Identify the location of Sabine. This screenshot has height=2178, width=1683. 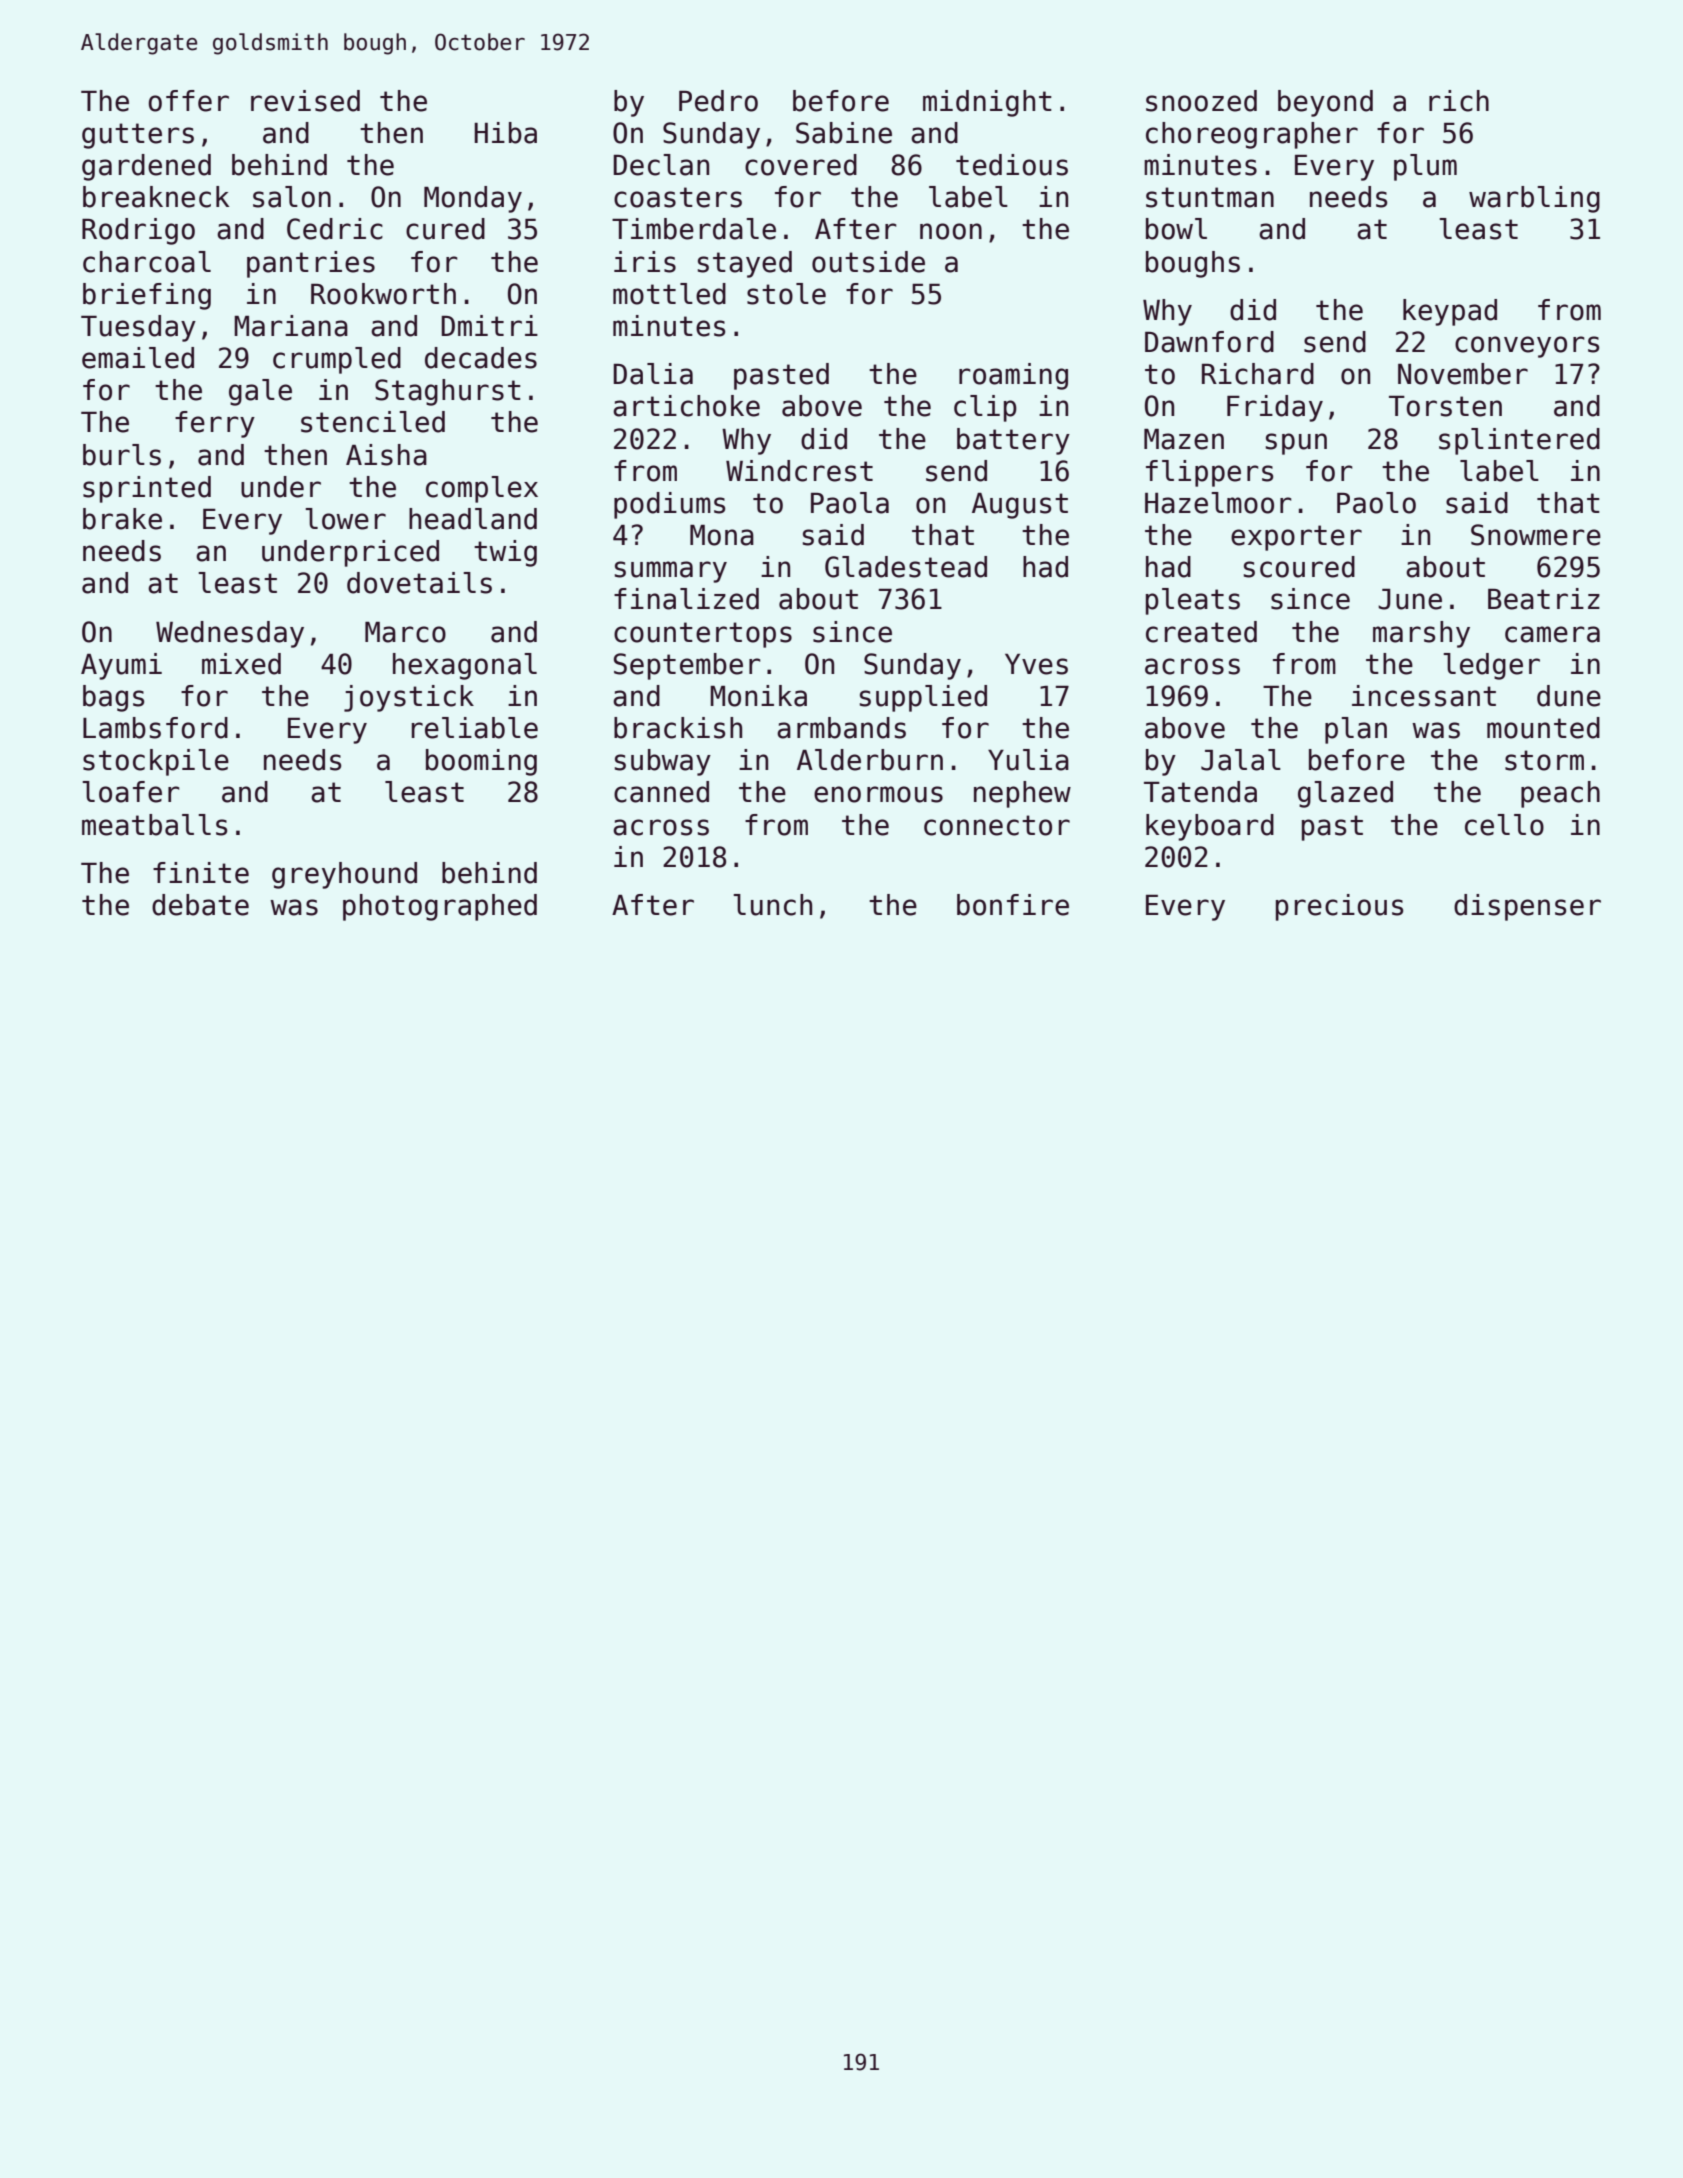
(844, 133).
